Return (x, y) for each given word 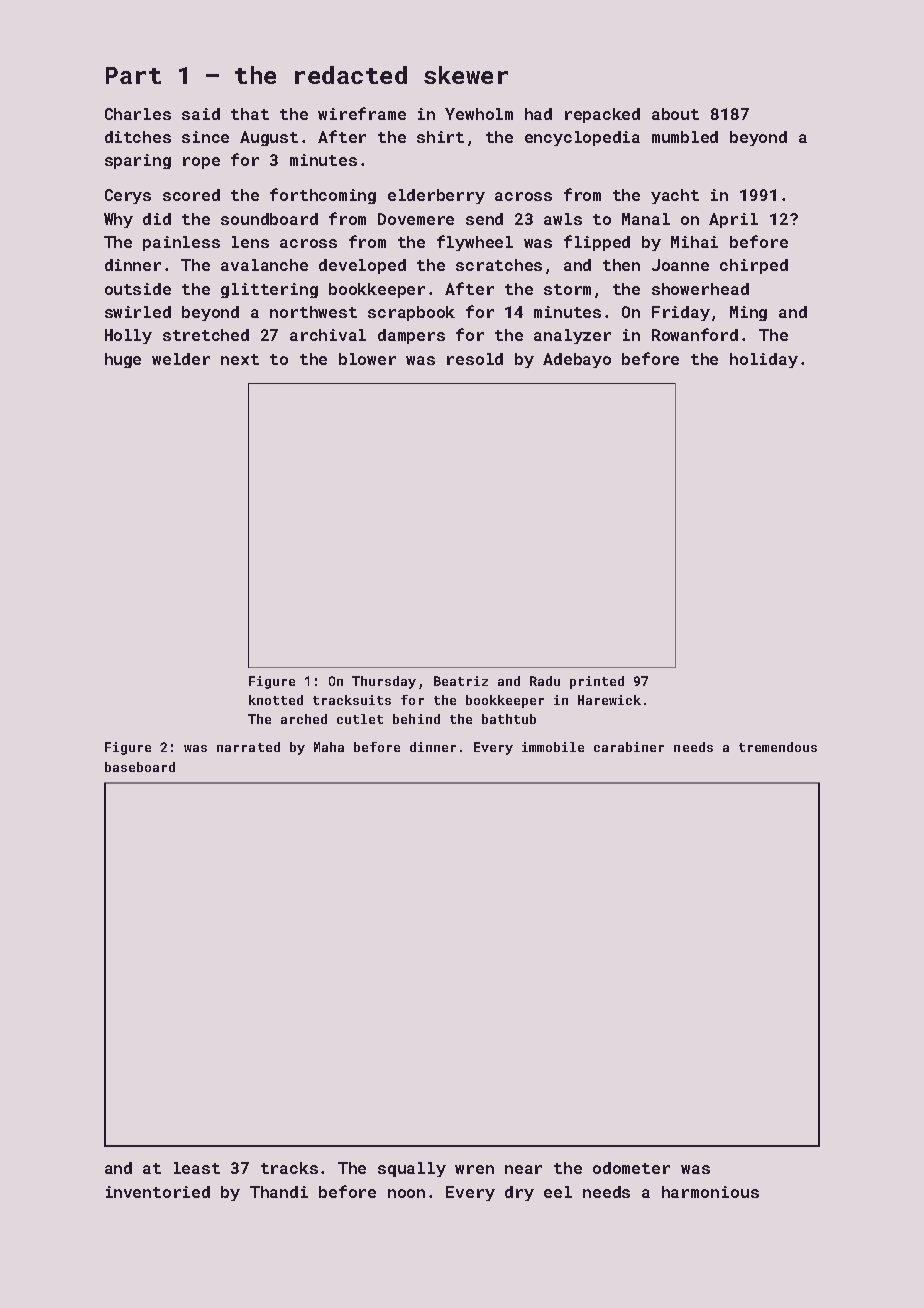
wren (474, 1169)
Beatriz (461, 681)
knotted (276, 700)
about (675, 114)
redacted (351, 75)
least (197, 1168)
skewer (466, 75)
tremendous (778, 747)
